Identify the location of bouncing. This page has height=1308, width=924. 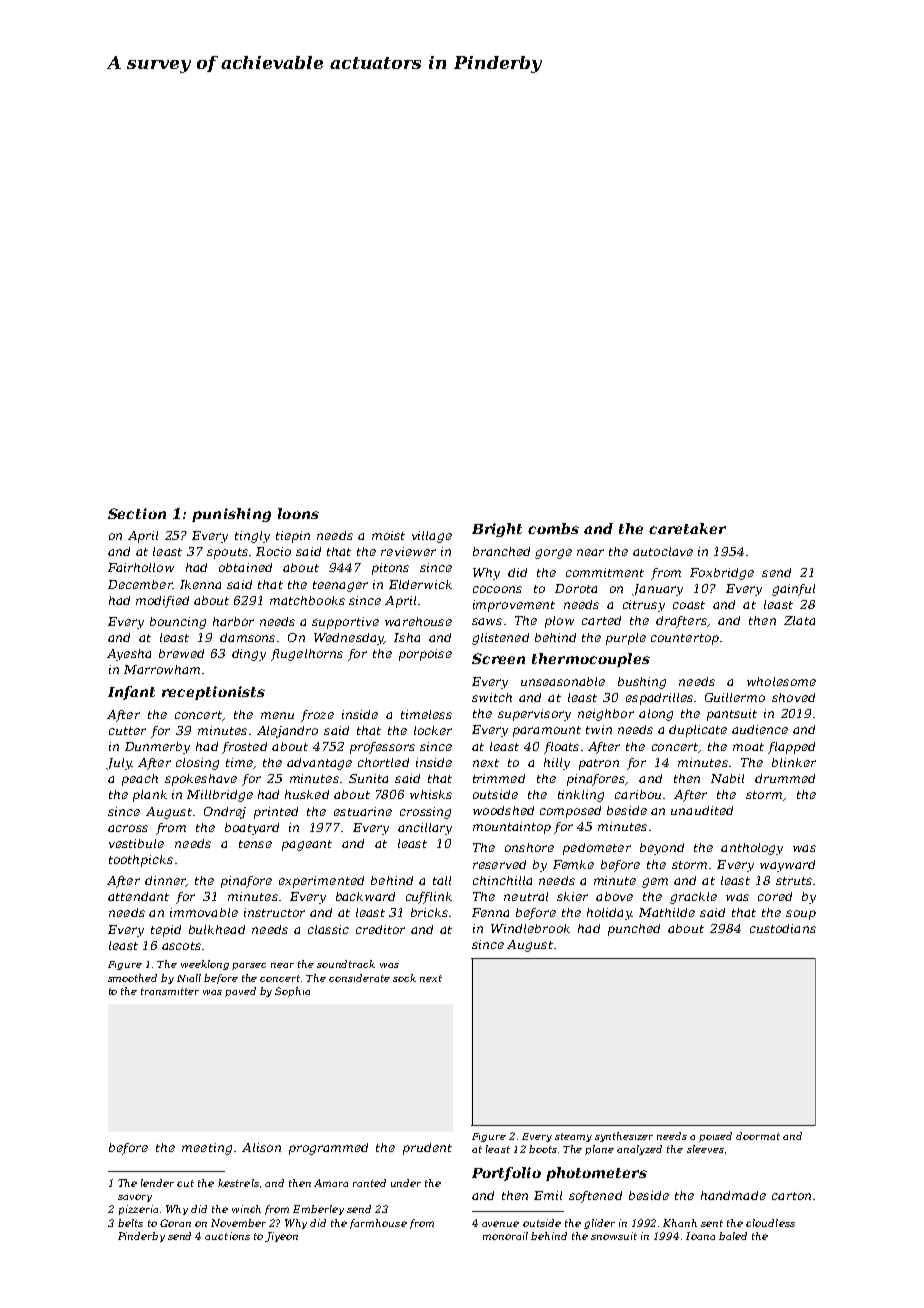
(178, 623).
